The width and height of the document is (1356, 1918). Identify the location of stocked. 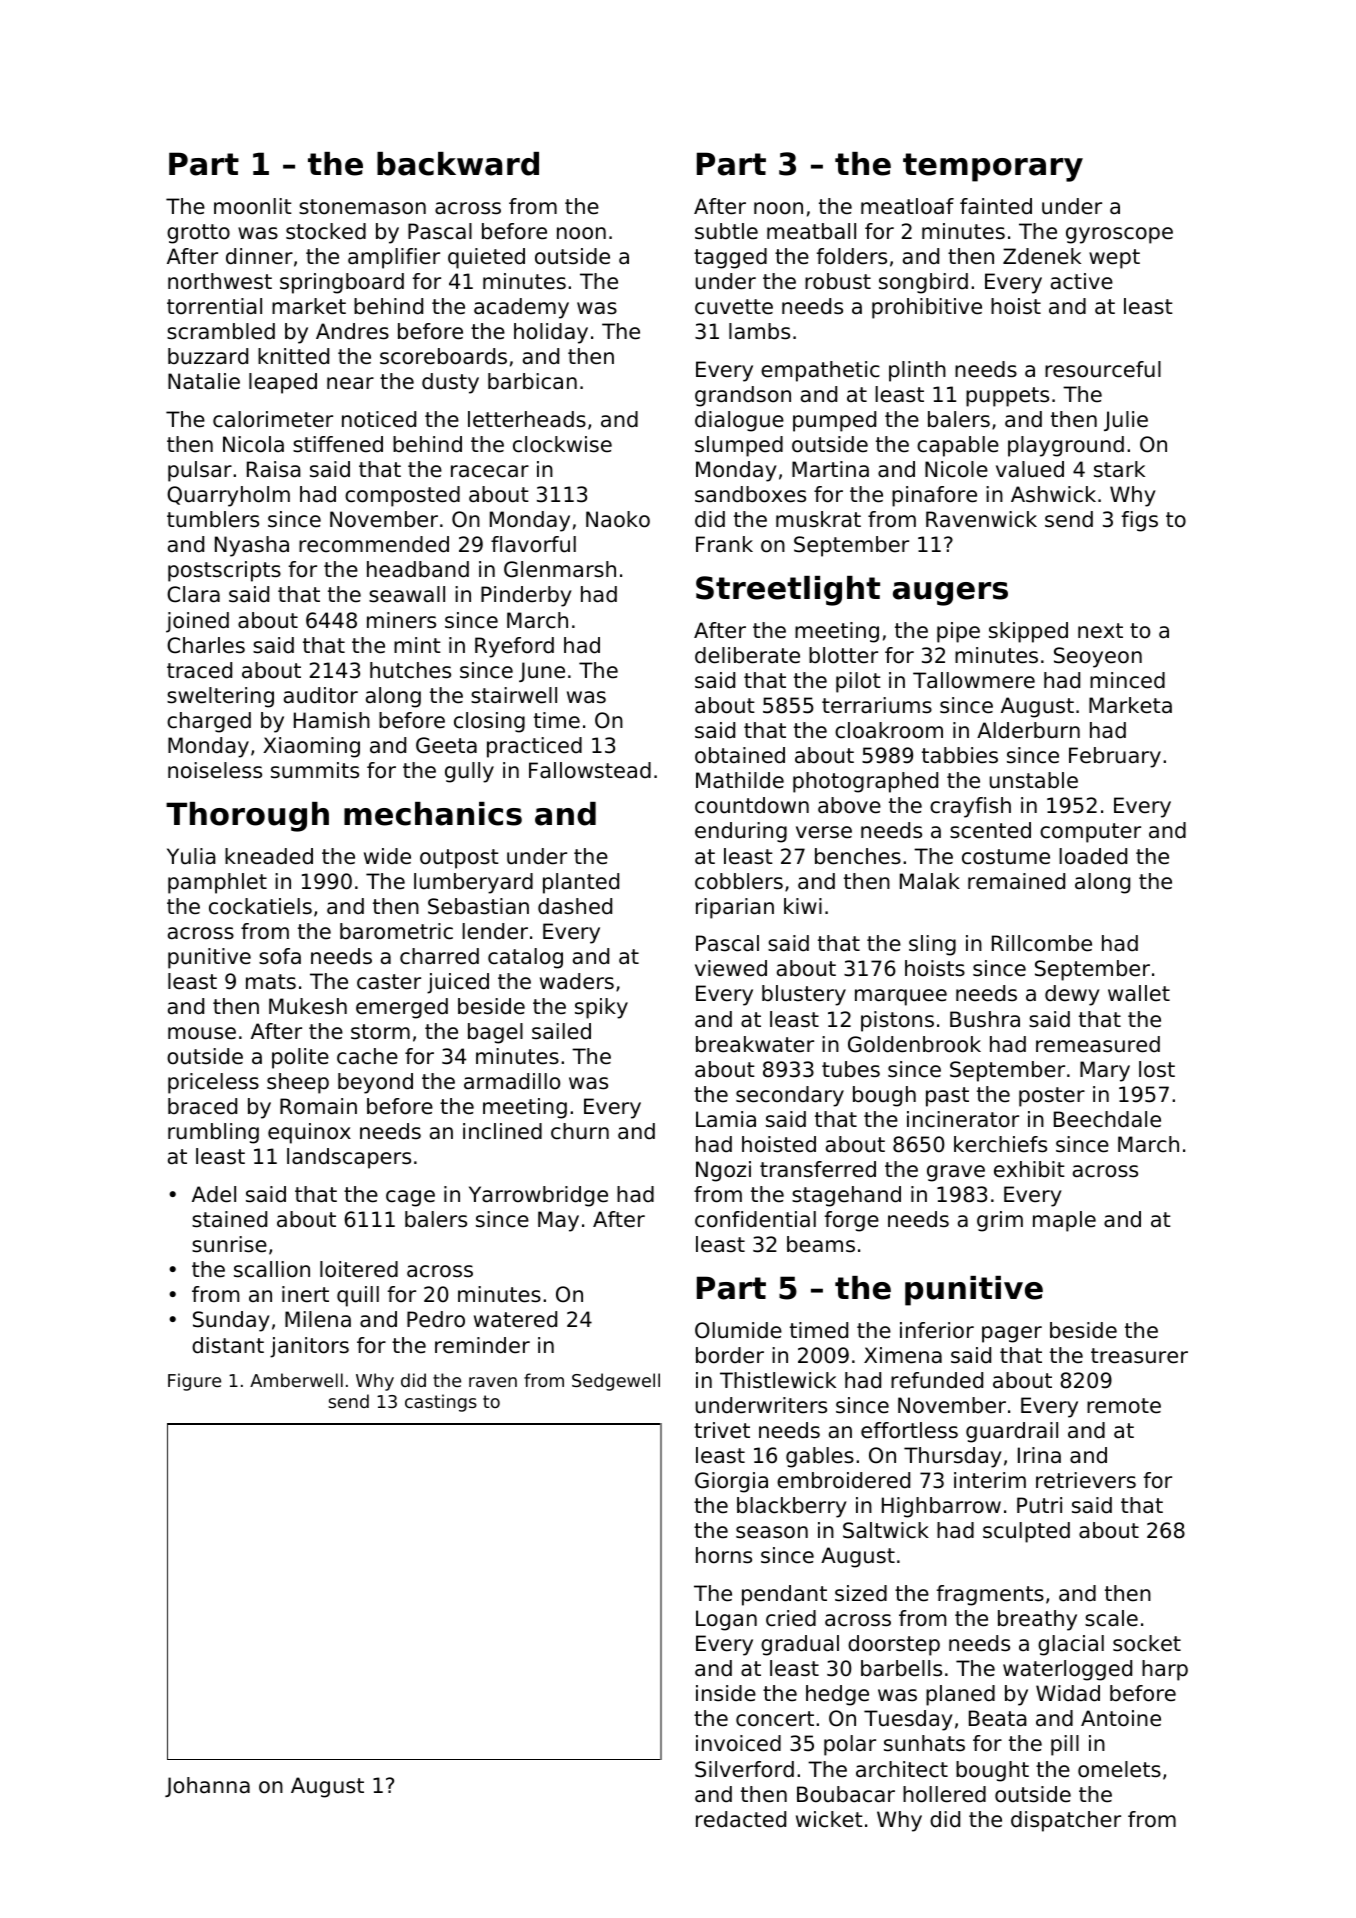
(326, 231).
